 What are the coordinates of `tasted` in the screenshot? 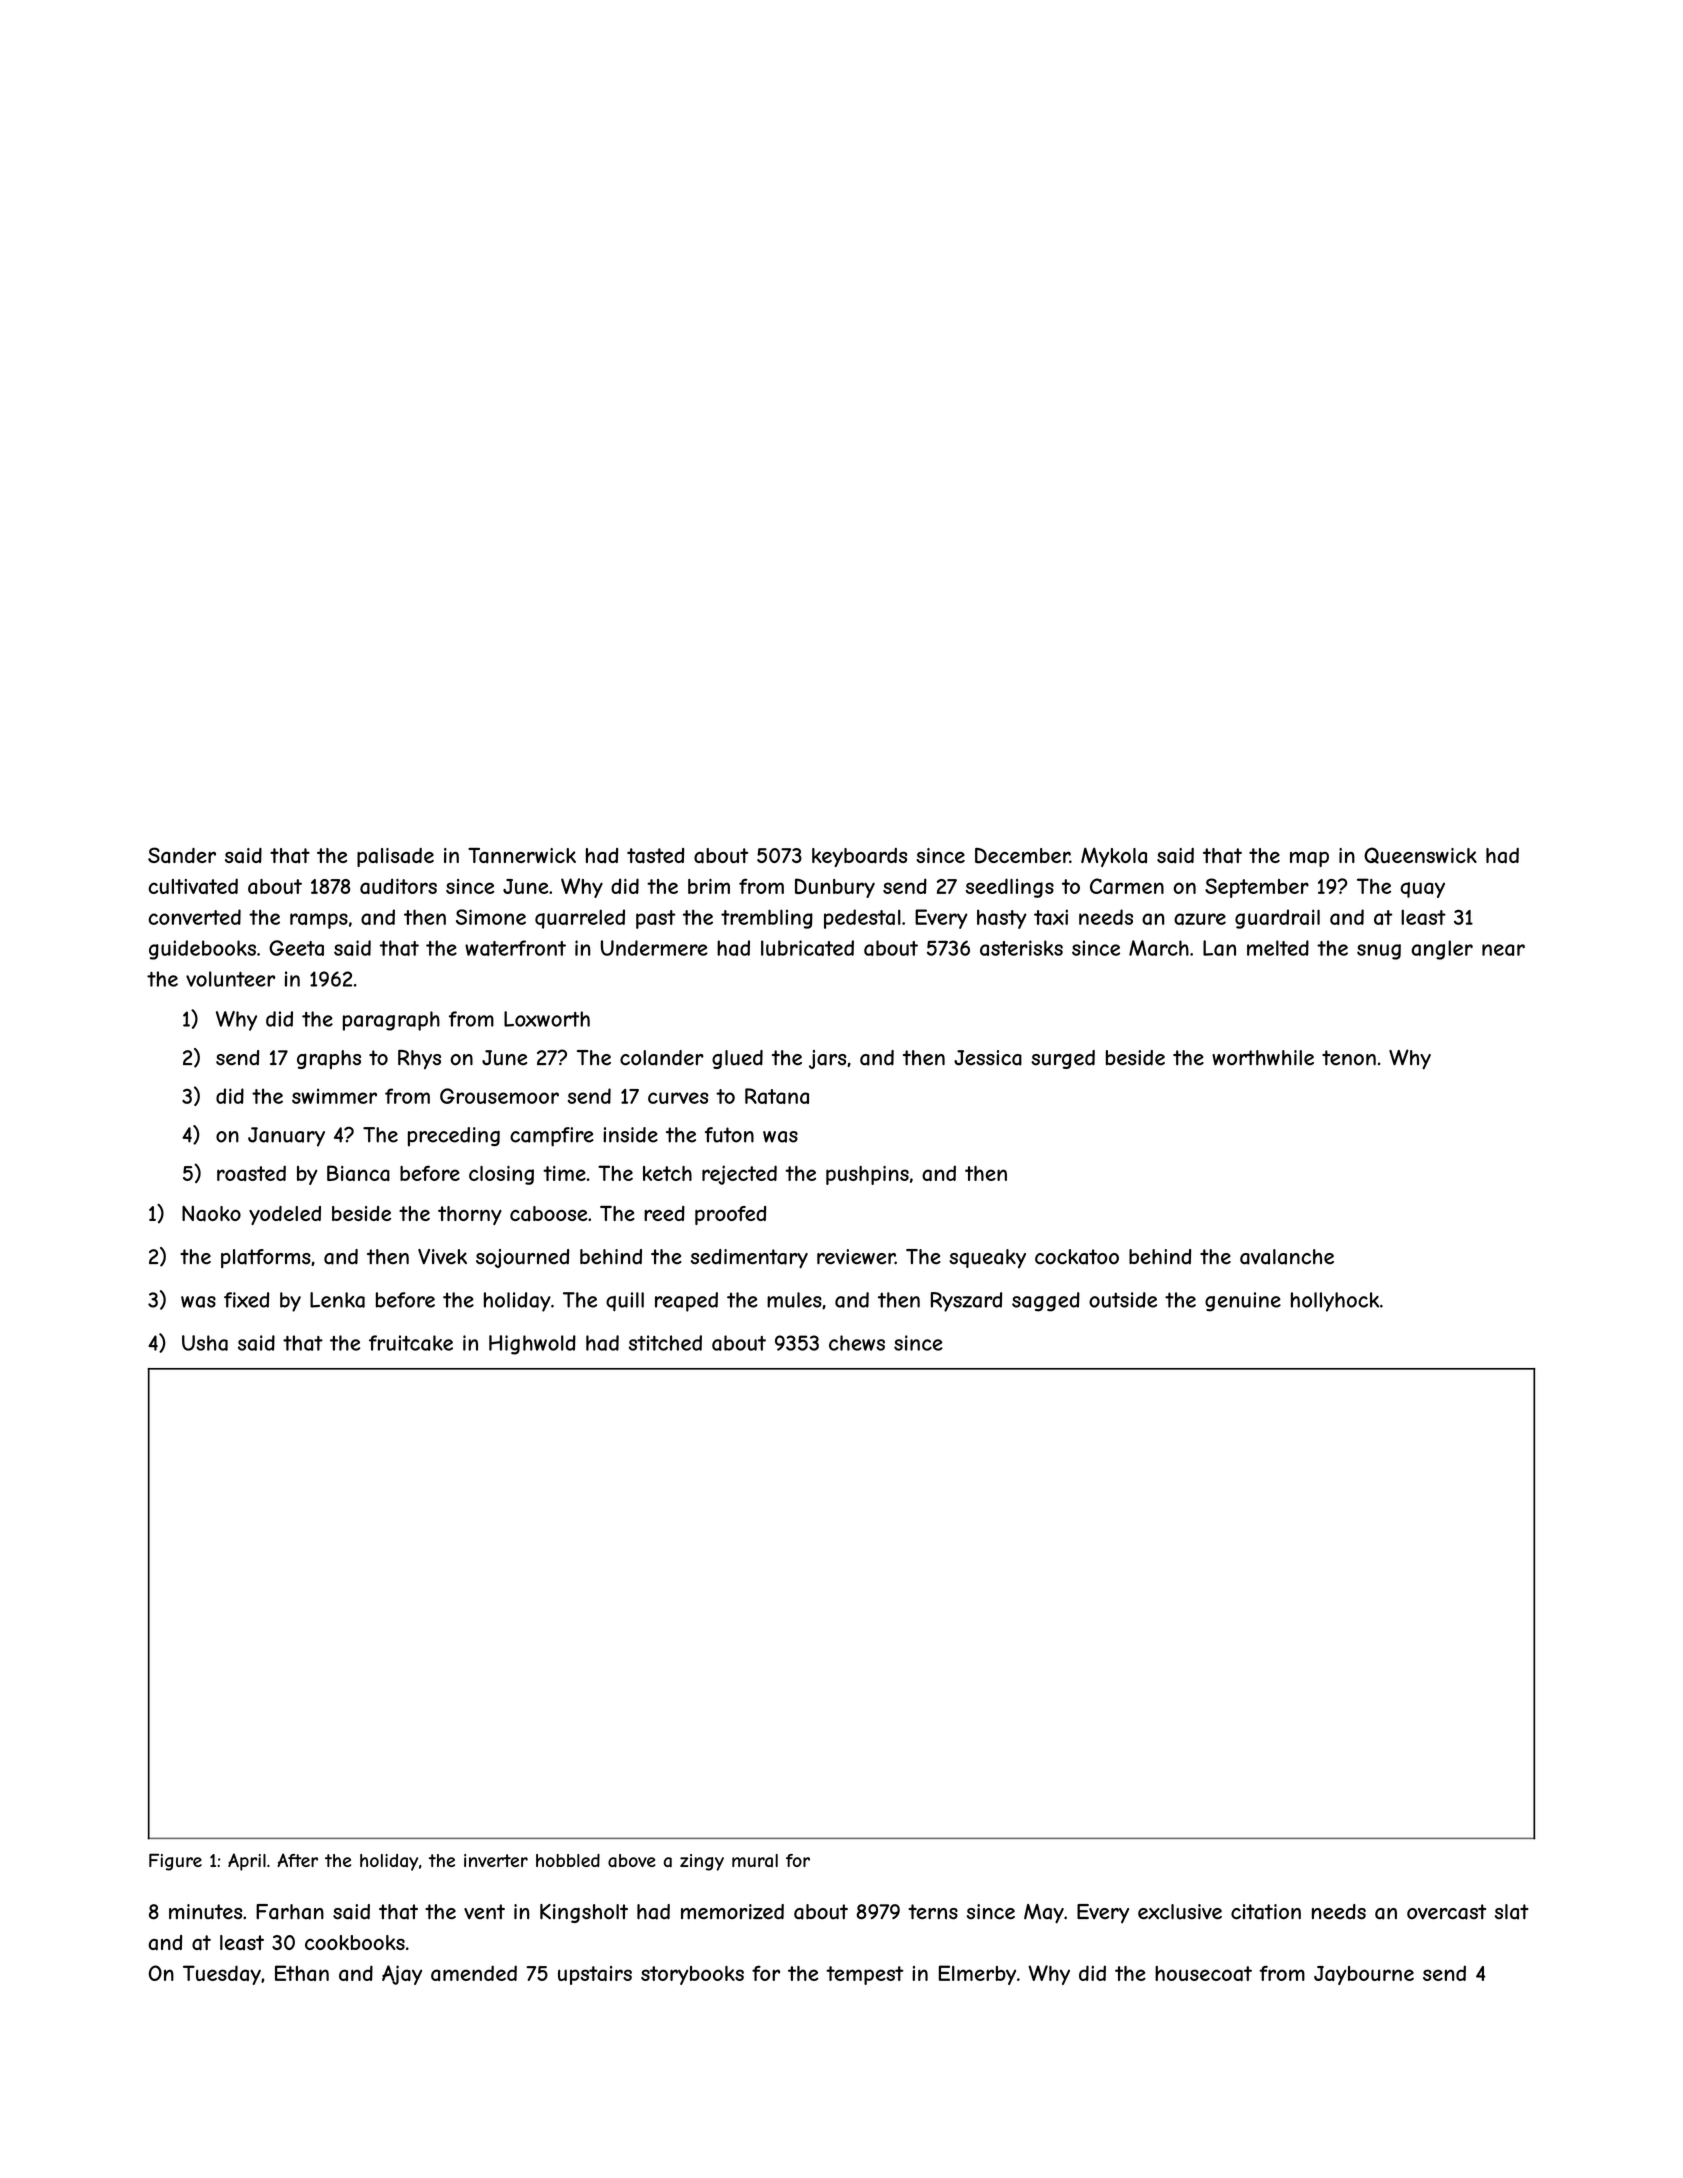 It's located at (655, 856).
